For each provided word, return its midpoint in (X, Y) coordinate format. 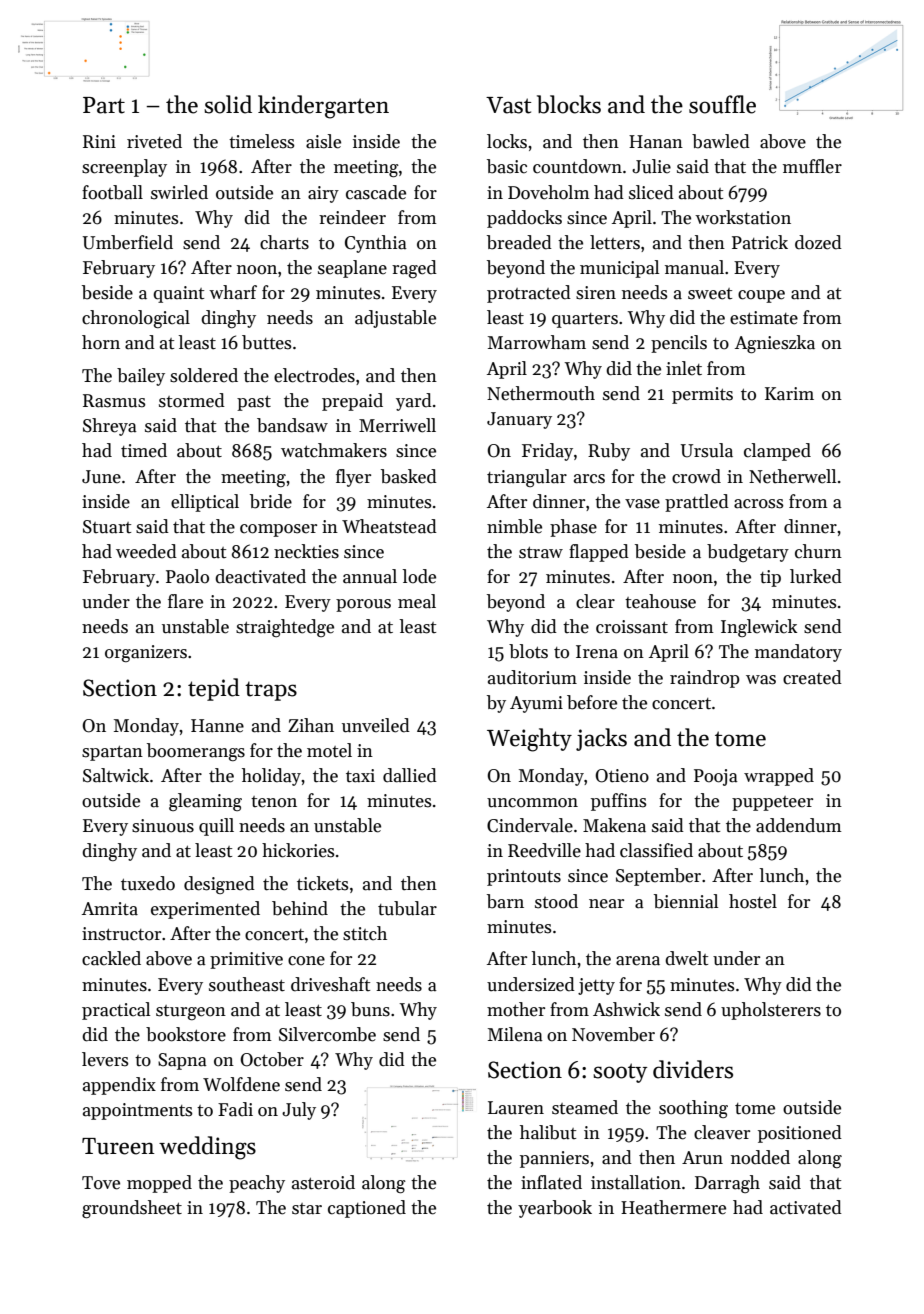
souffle (722, 104)
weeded (146, 551)
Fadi (235, 1109)
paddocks (524, 219)
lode (419, 576)
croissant (632, 627)
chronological (136, 319)
